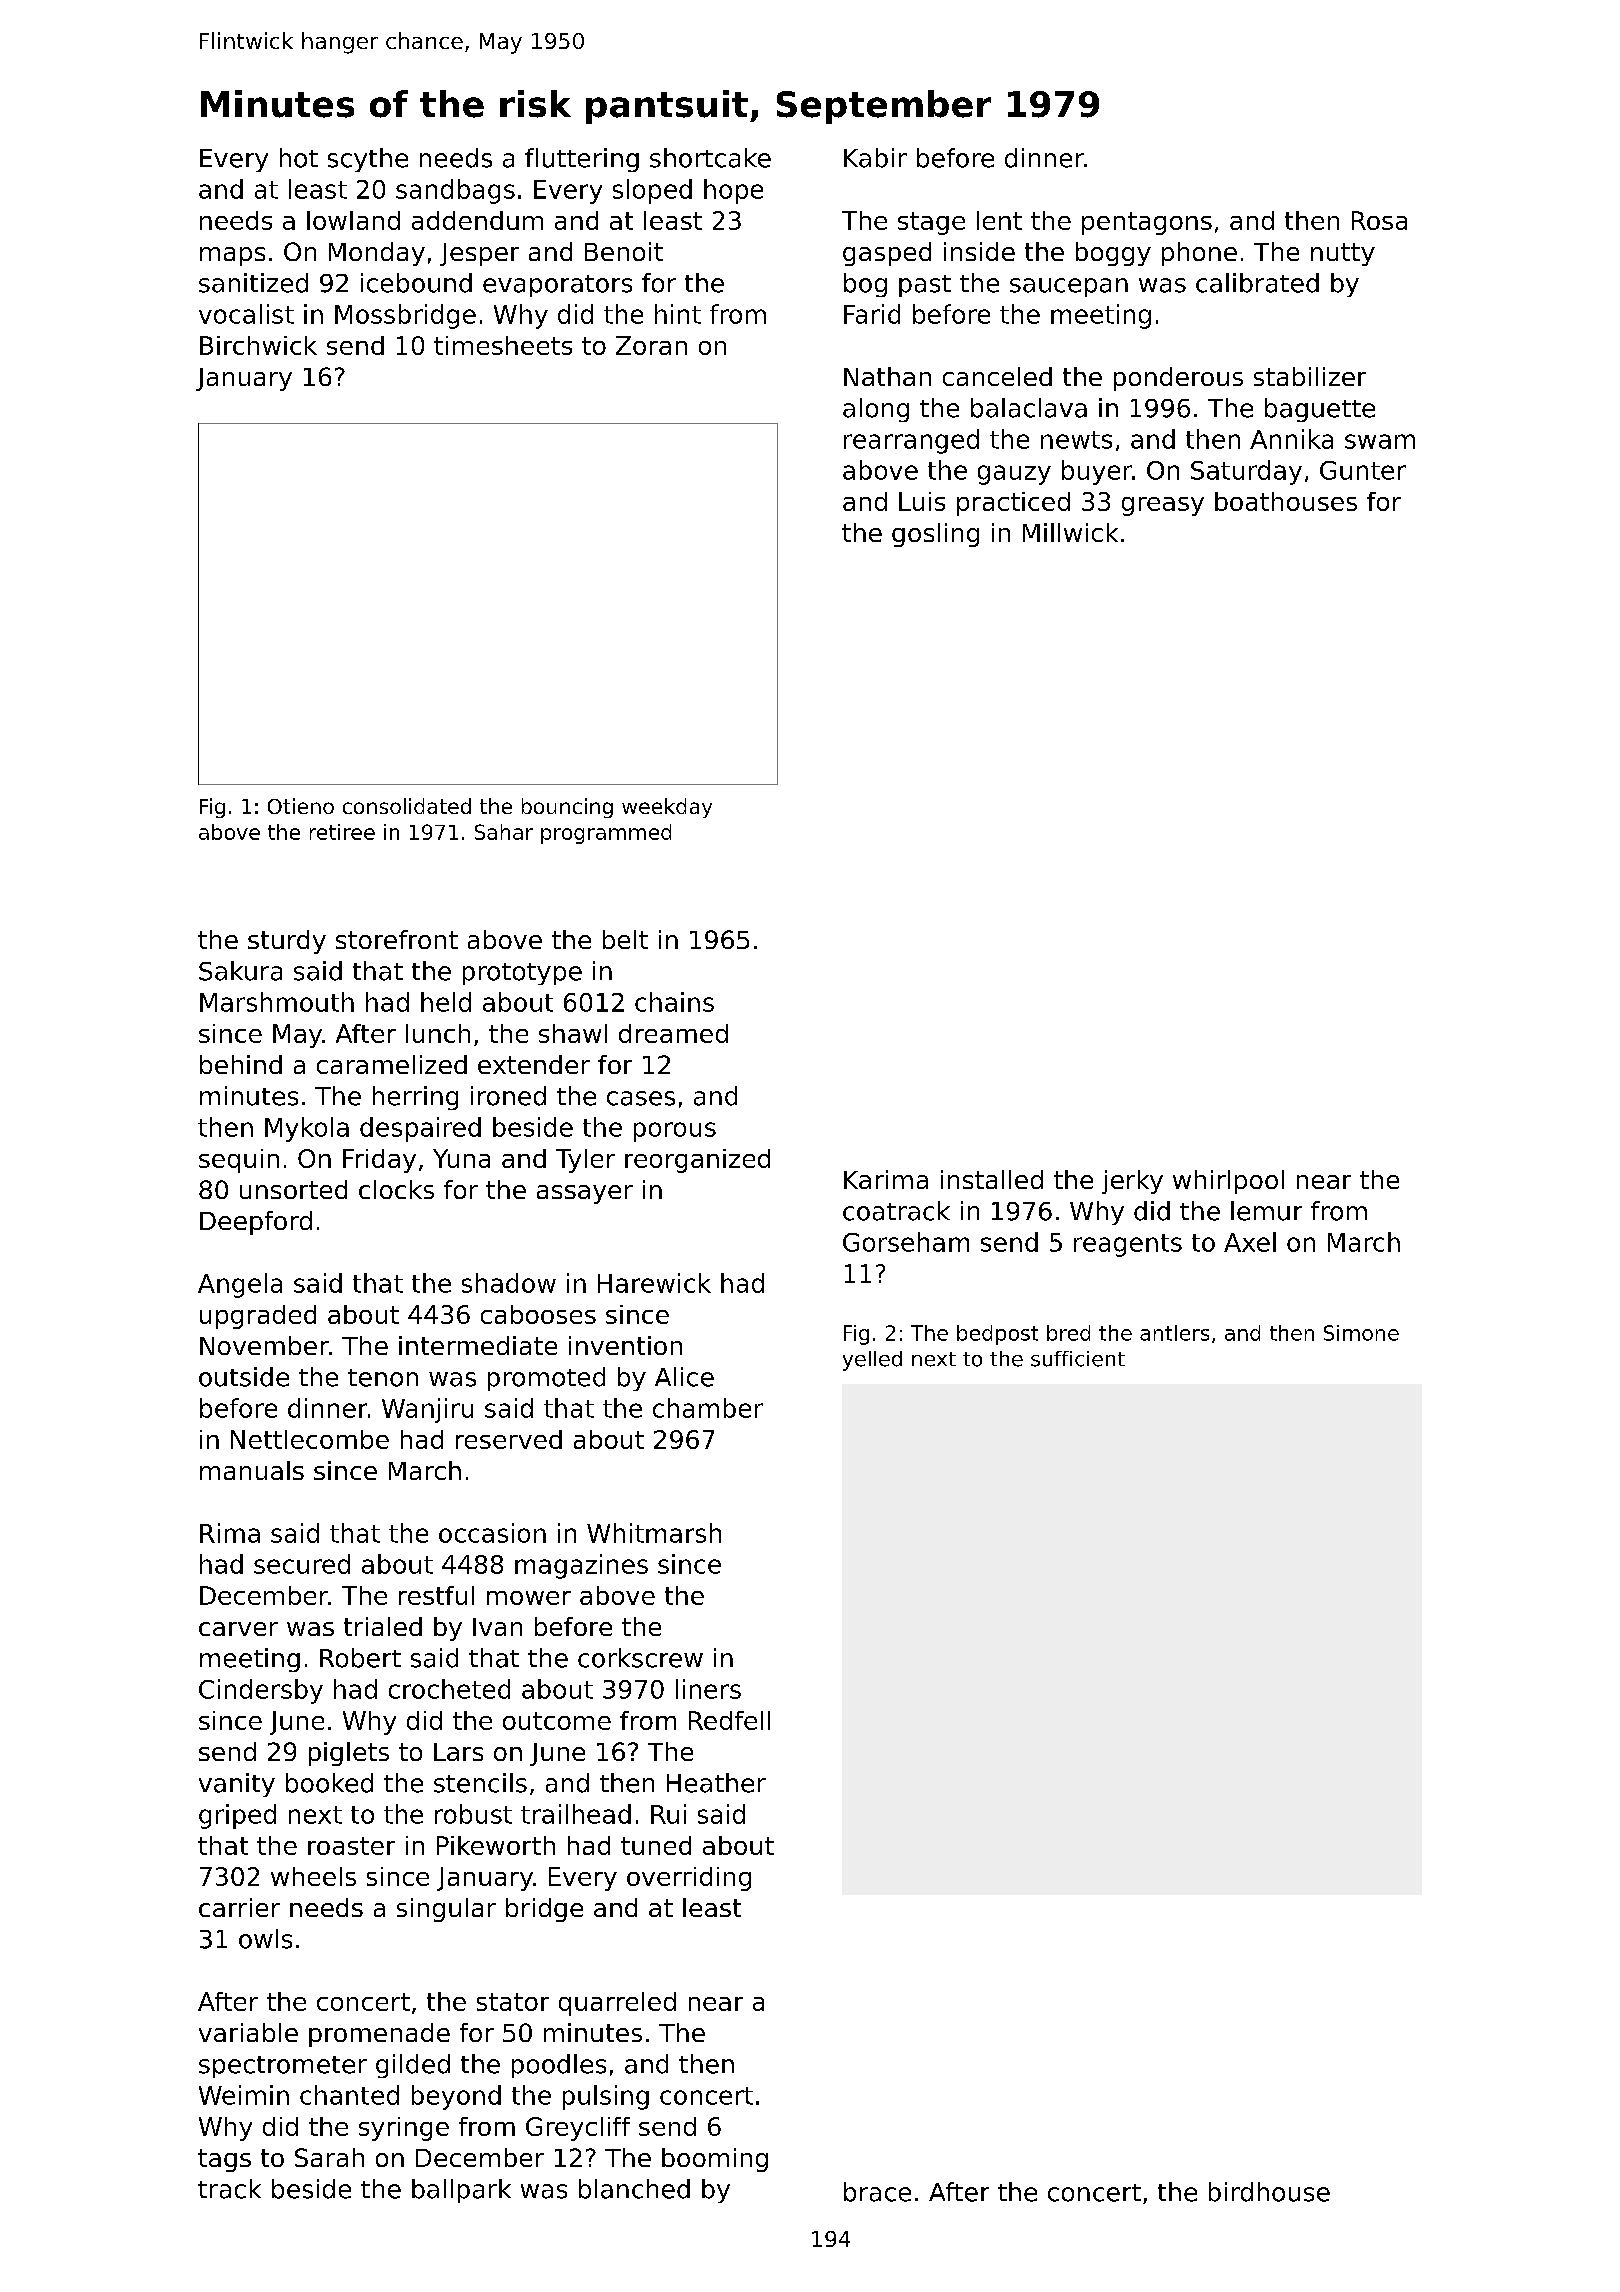  What do you see at coordinates (1361, 1333) in the screenshot?
I see `Simone` at bounding box center [1361, 1333].
